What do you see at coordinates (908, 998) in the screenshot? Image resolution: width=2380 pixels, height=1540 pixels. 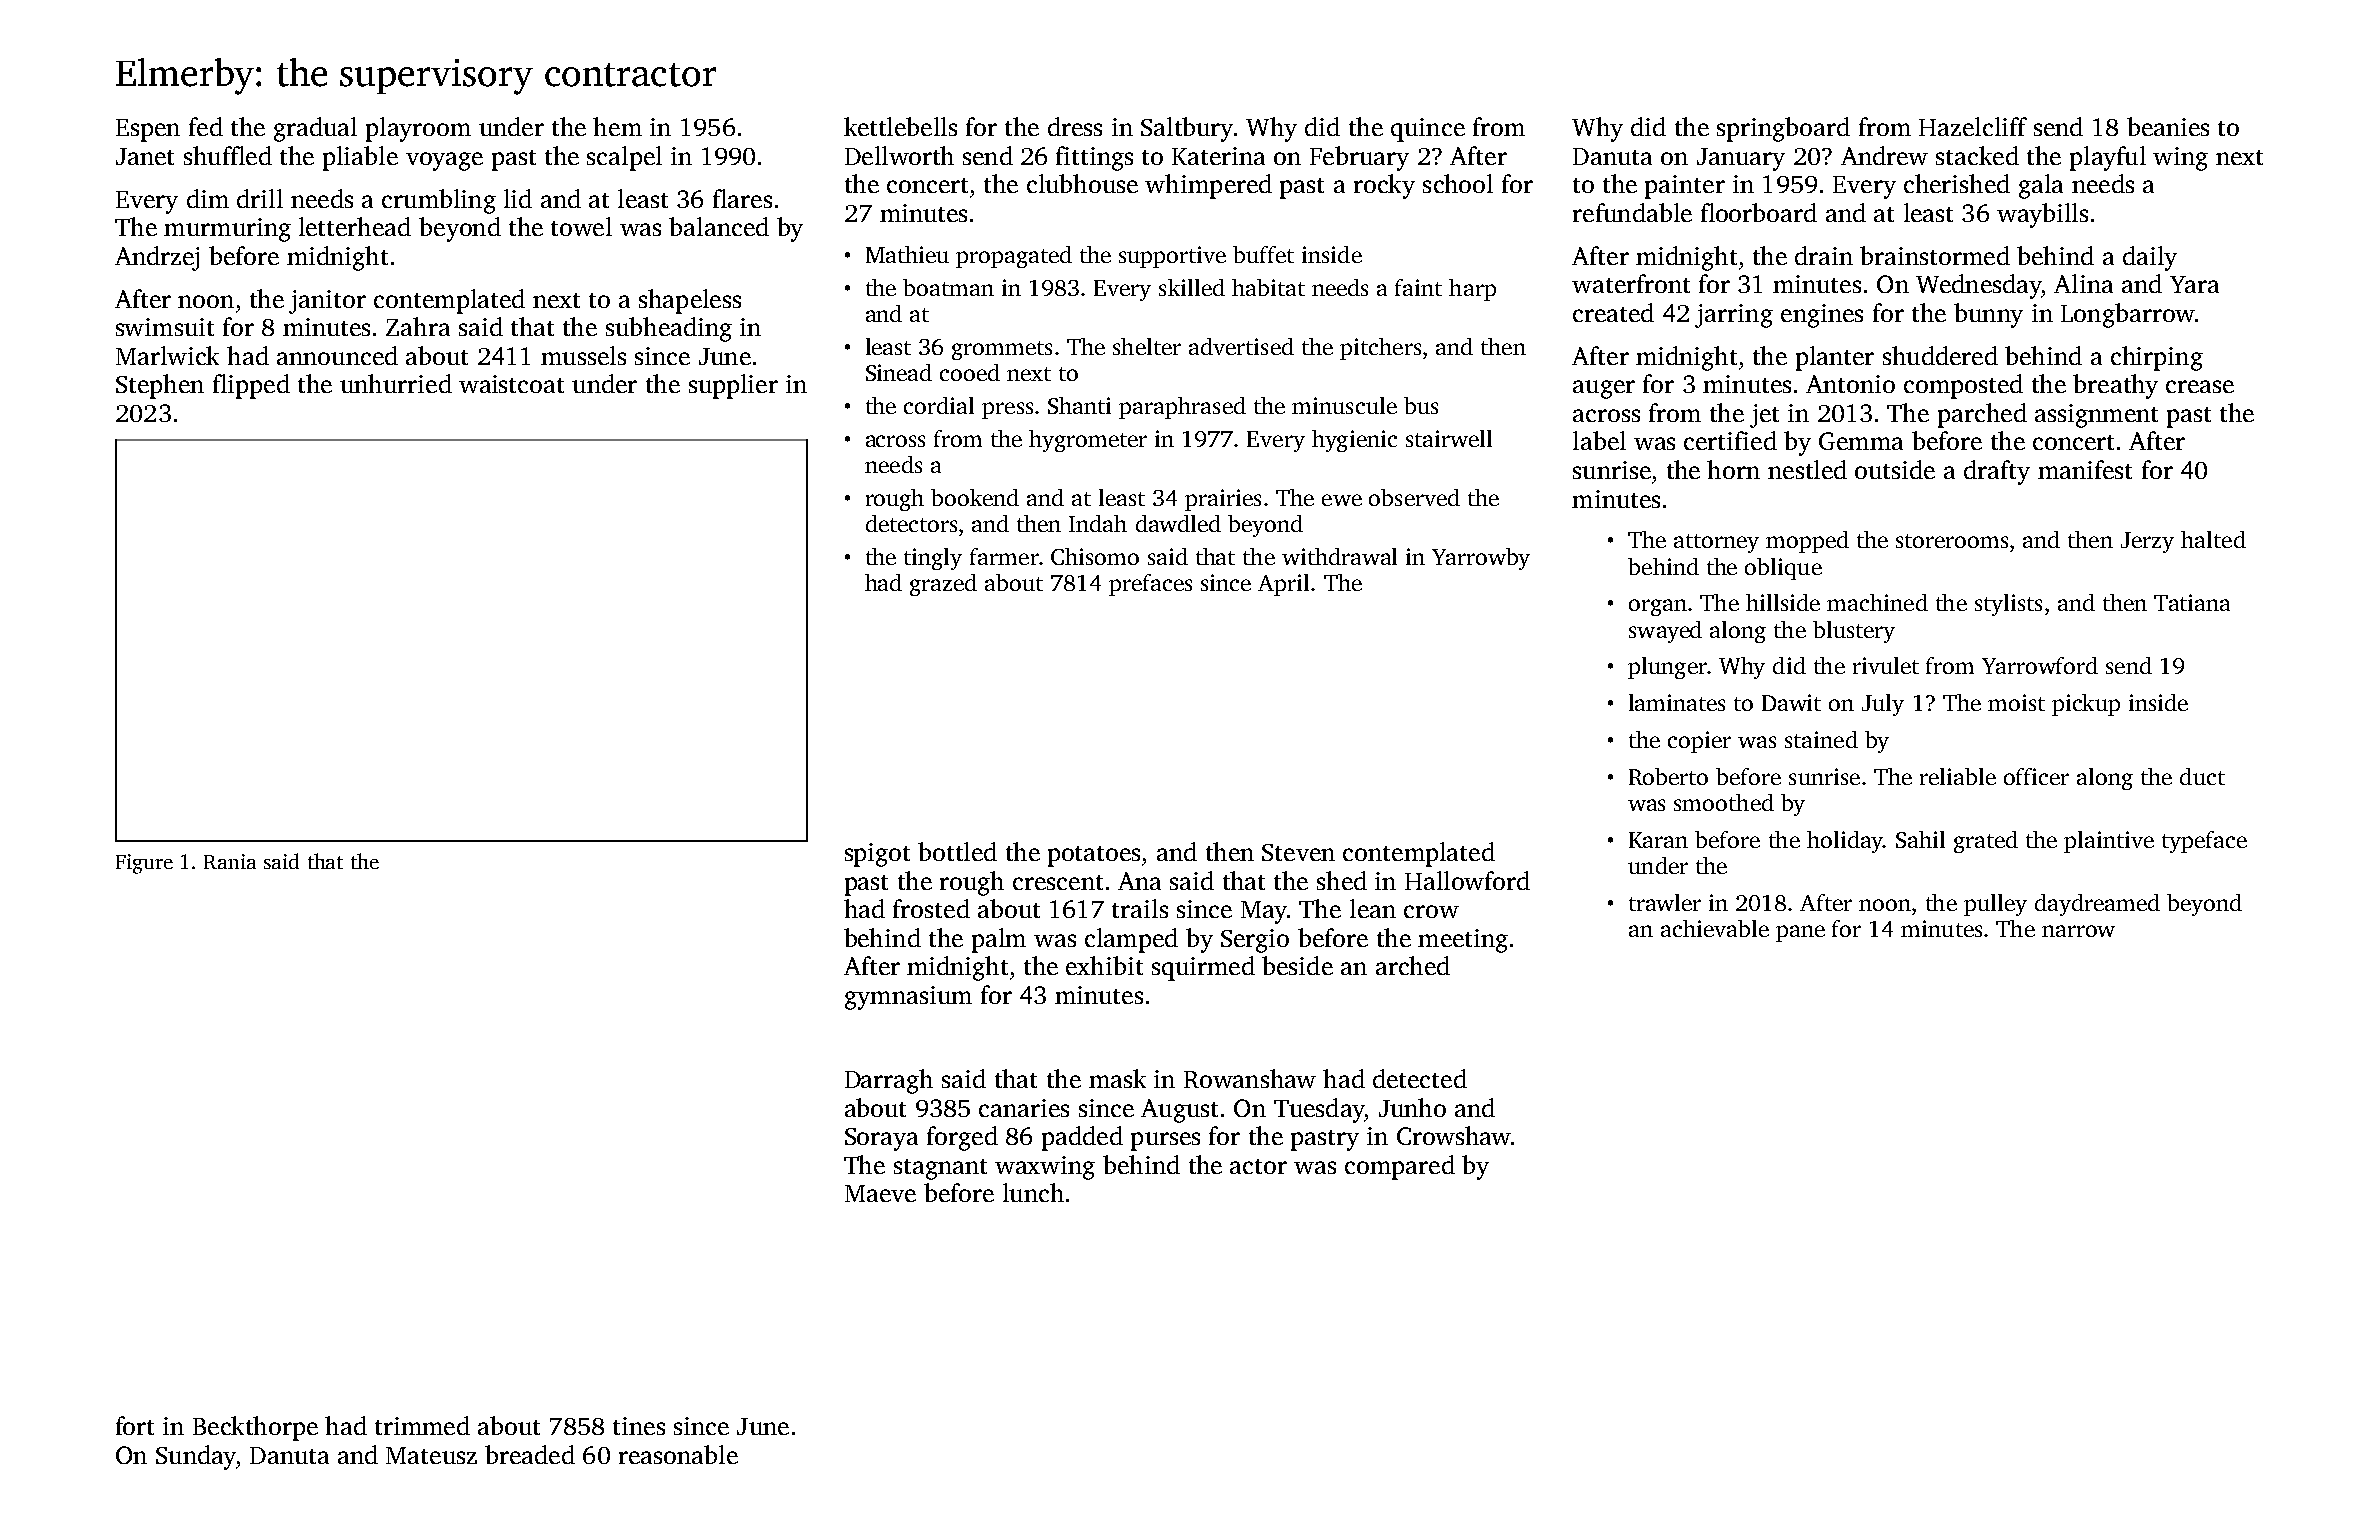 I see `gymnasium` at bounding box center [908, 998].
